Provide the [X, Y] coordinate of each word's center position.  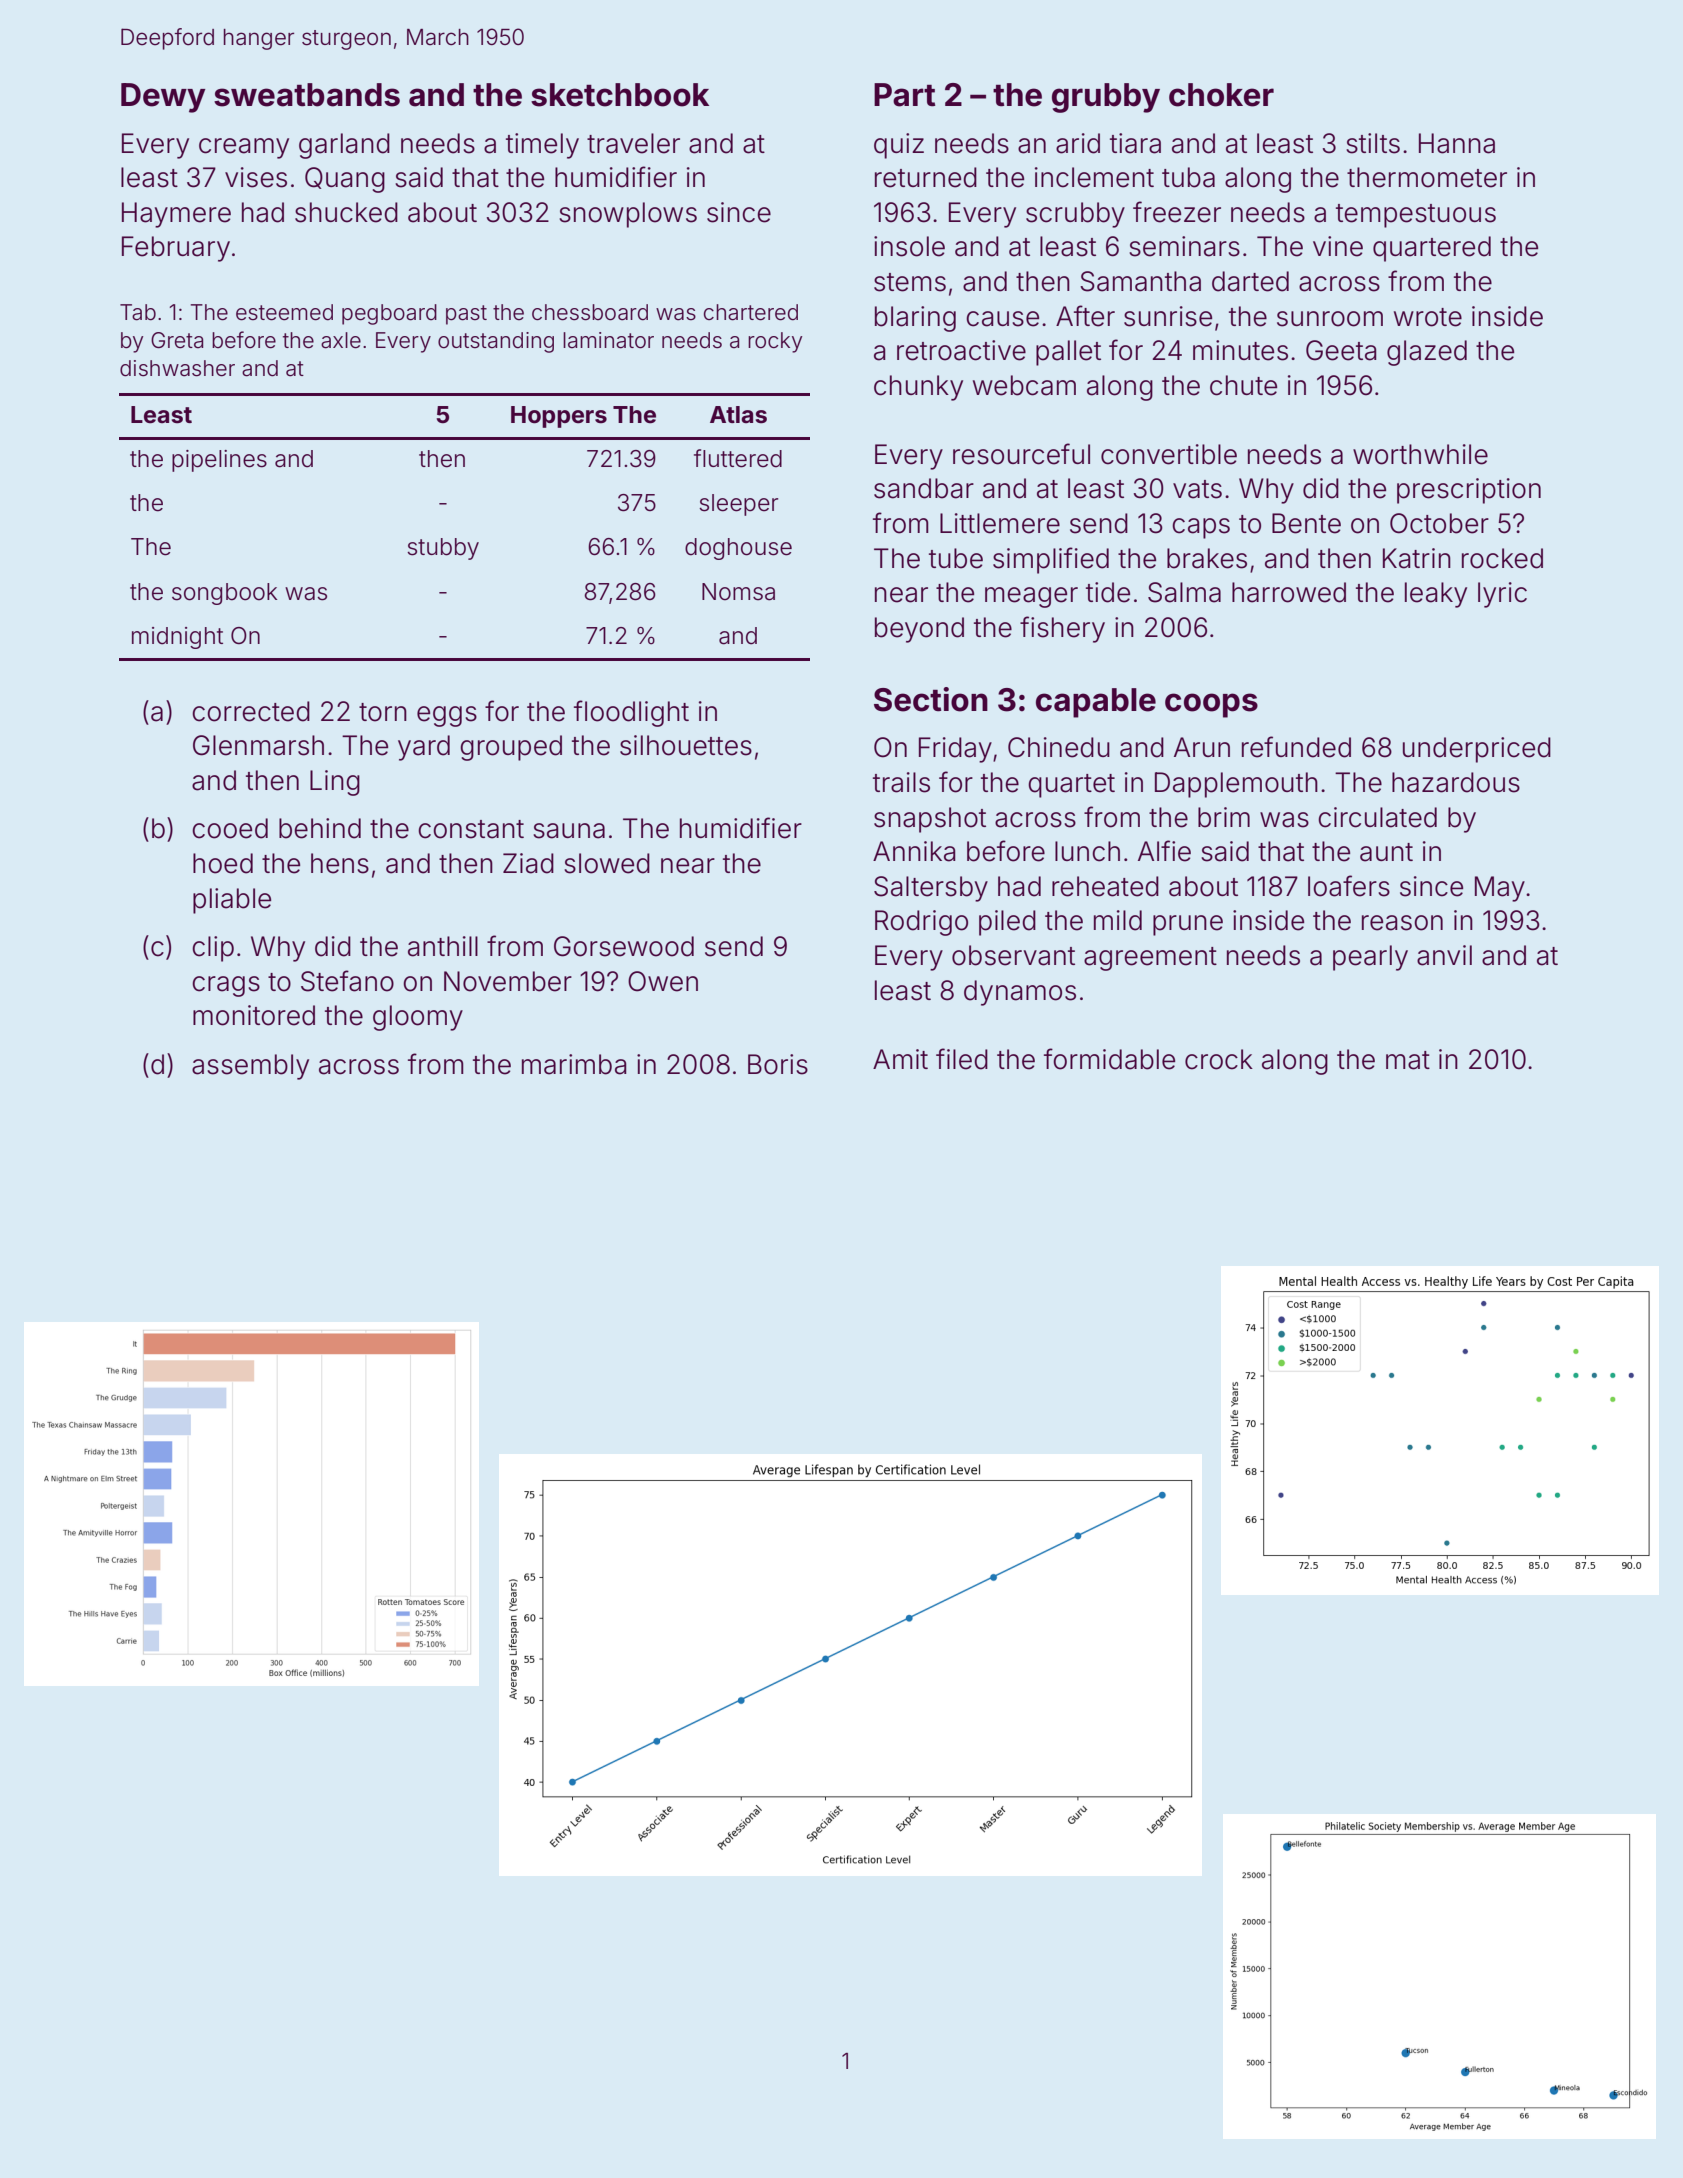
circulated [1377, 817]
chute [1243, 385]
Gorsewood [624, 946]
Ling [335, 783]
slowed [607, 863]
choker [1221, 95]
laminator [608, 340]
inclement [1094, 177]
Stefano [347, 981]
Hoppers [559, 417]
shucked [346, 212]
